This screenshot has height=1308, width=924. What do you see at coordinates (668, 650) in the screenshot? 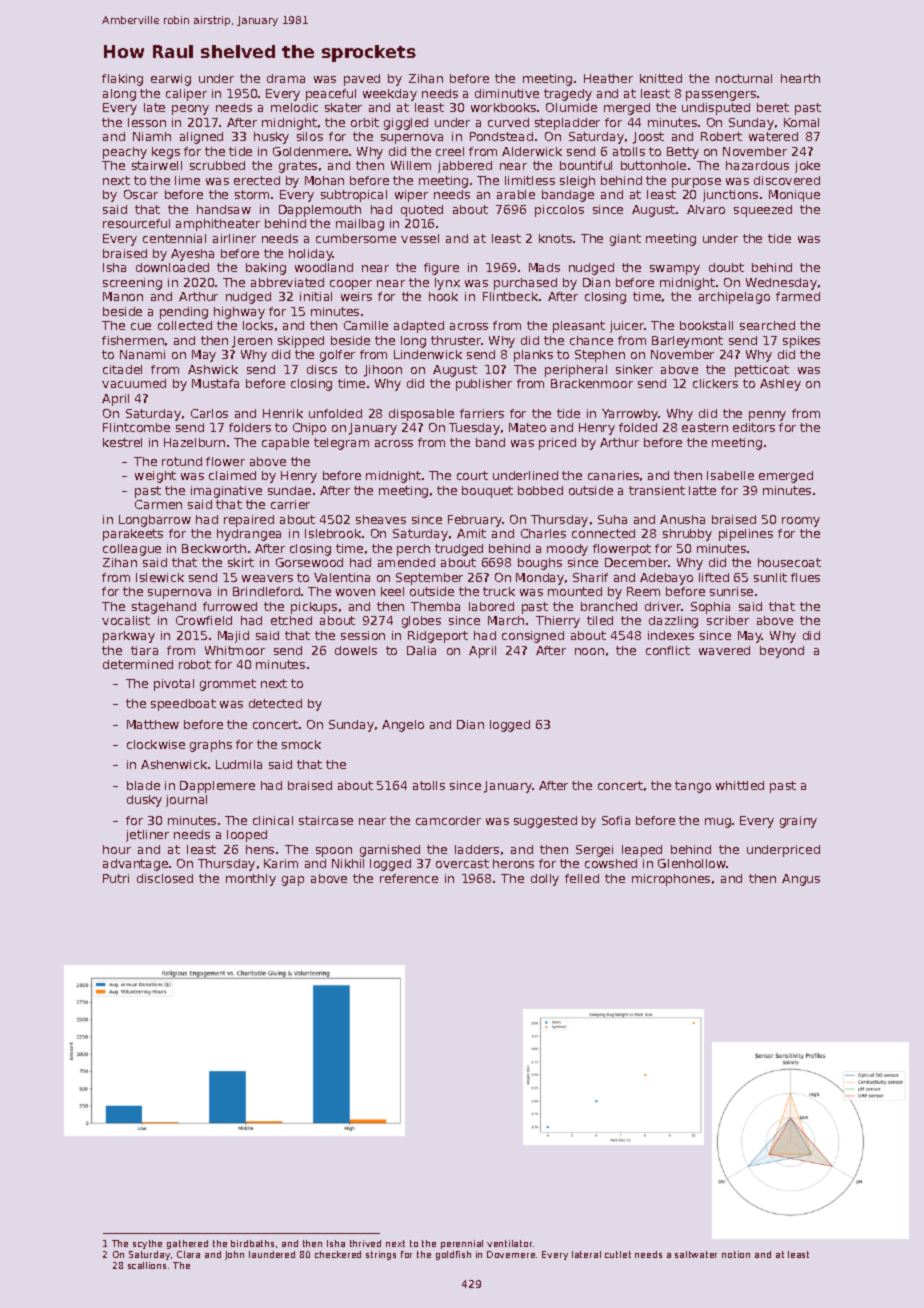
I see `conflict` at bounding box center [668, 650].
